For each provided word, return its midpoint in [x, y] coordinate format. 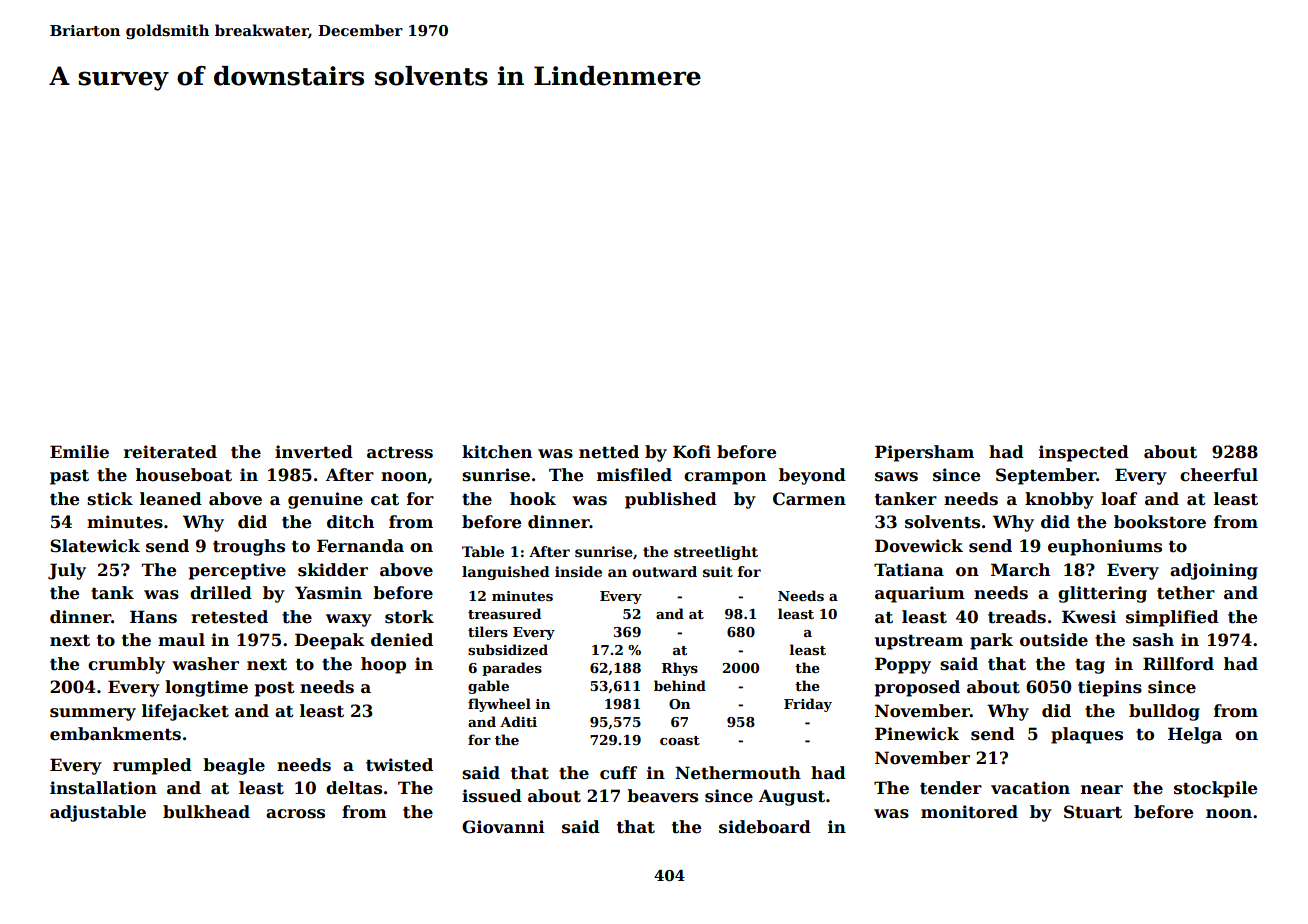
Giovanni [503, 827]
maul [181, 640]
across [295, 814]
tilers [488, 631]
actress [400, 453]
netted [609, 452]
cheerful [1219, 475]
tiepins [1110, 688]
